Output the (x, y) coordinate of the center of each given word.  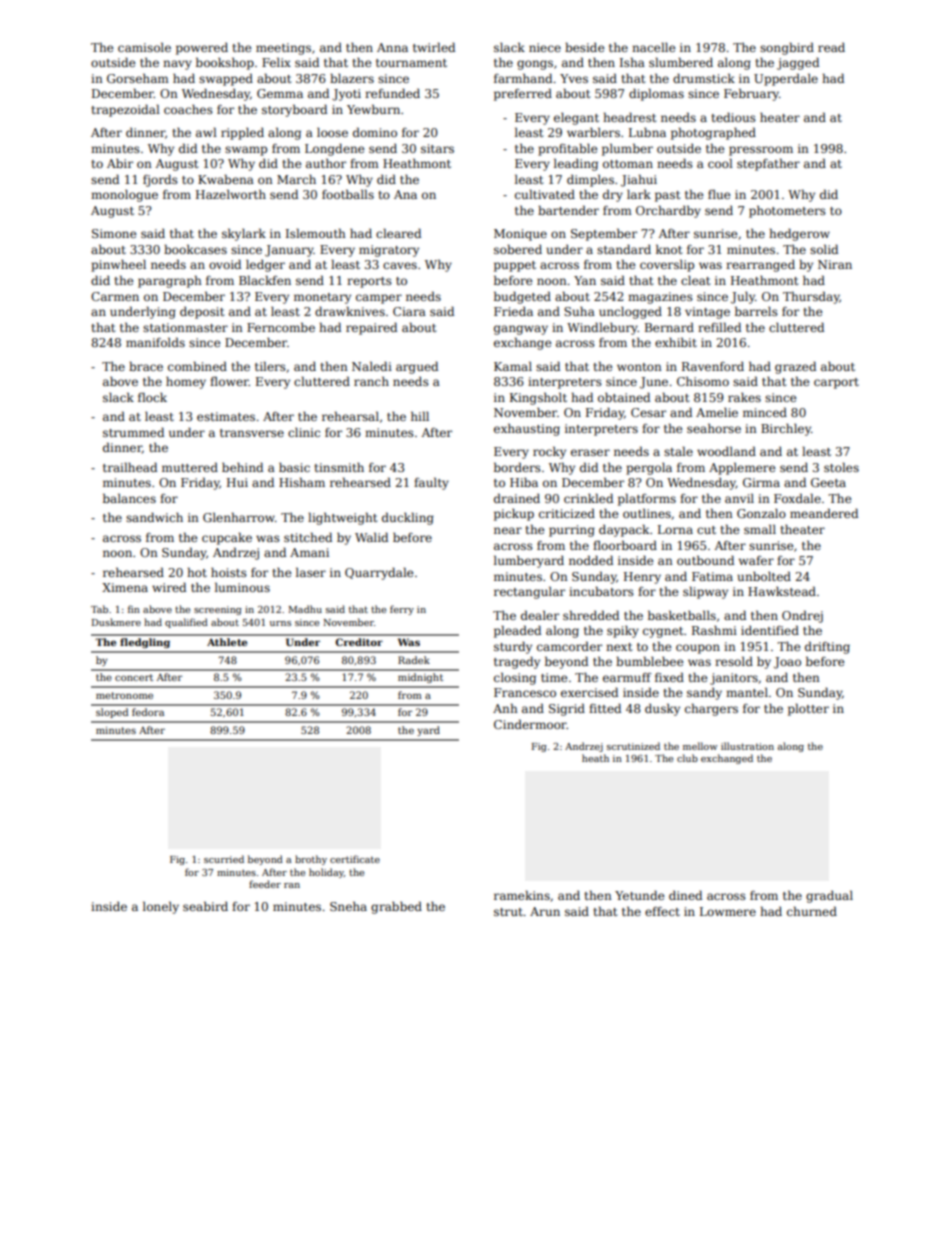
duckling (408, 518)
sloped (112, 713)
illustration (747, 746)
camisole (144, 47)
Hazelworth (231, 194)
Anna (392, 47)
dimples (590, 180)
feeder (265, 884)
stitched (308, 537)
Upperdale (786, 79)
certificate (355, 859)
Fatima (712, 576)
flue (719, 194)
